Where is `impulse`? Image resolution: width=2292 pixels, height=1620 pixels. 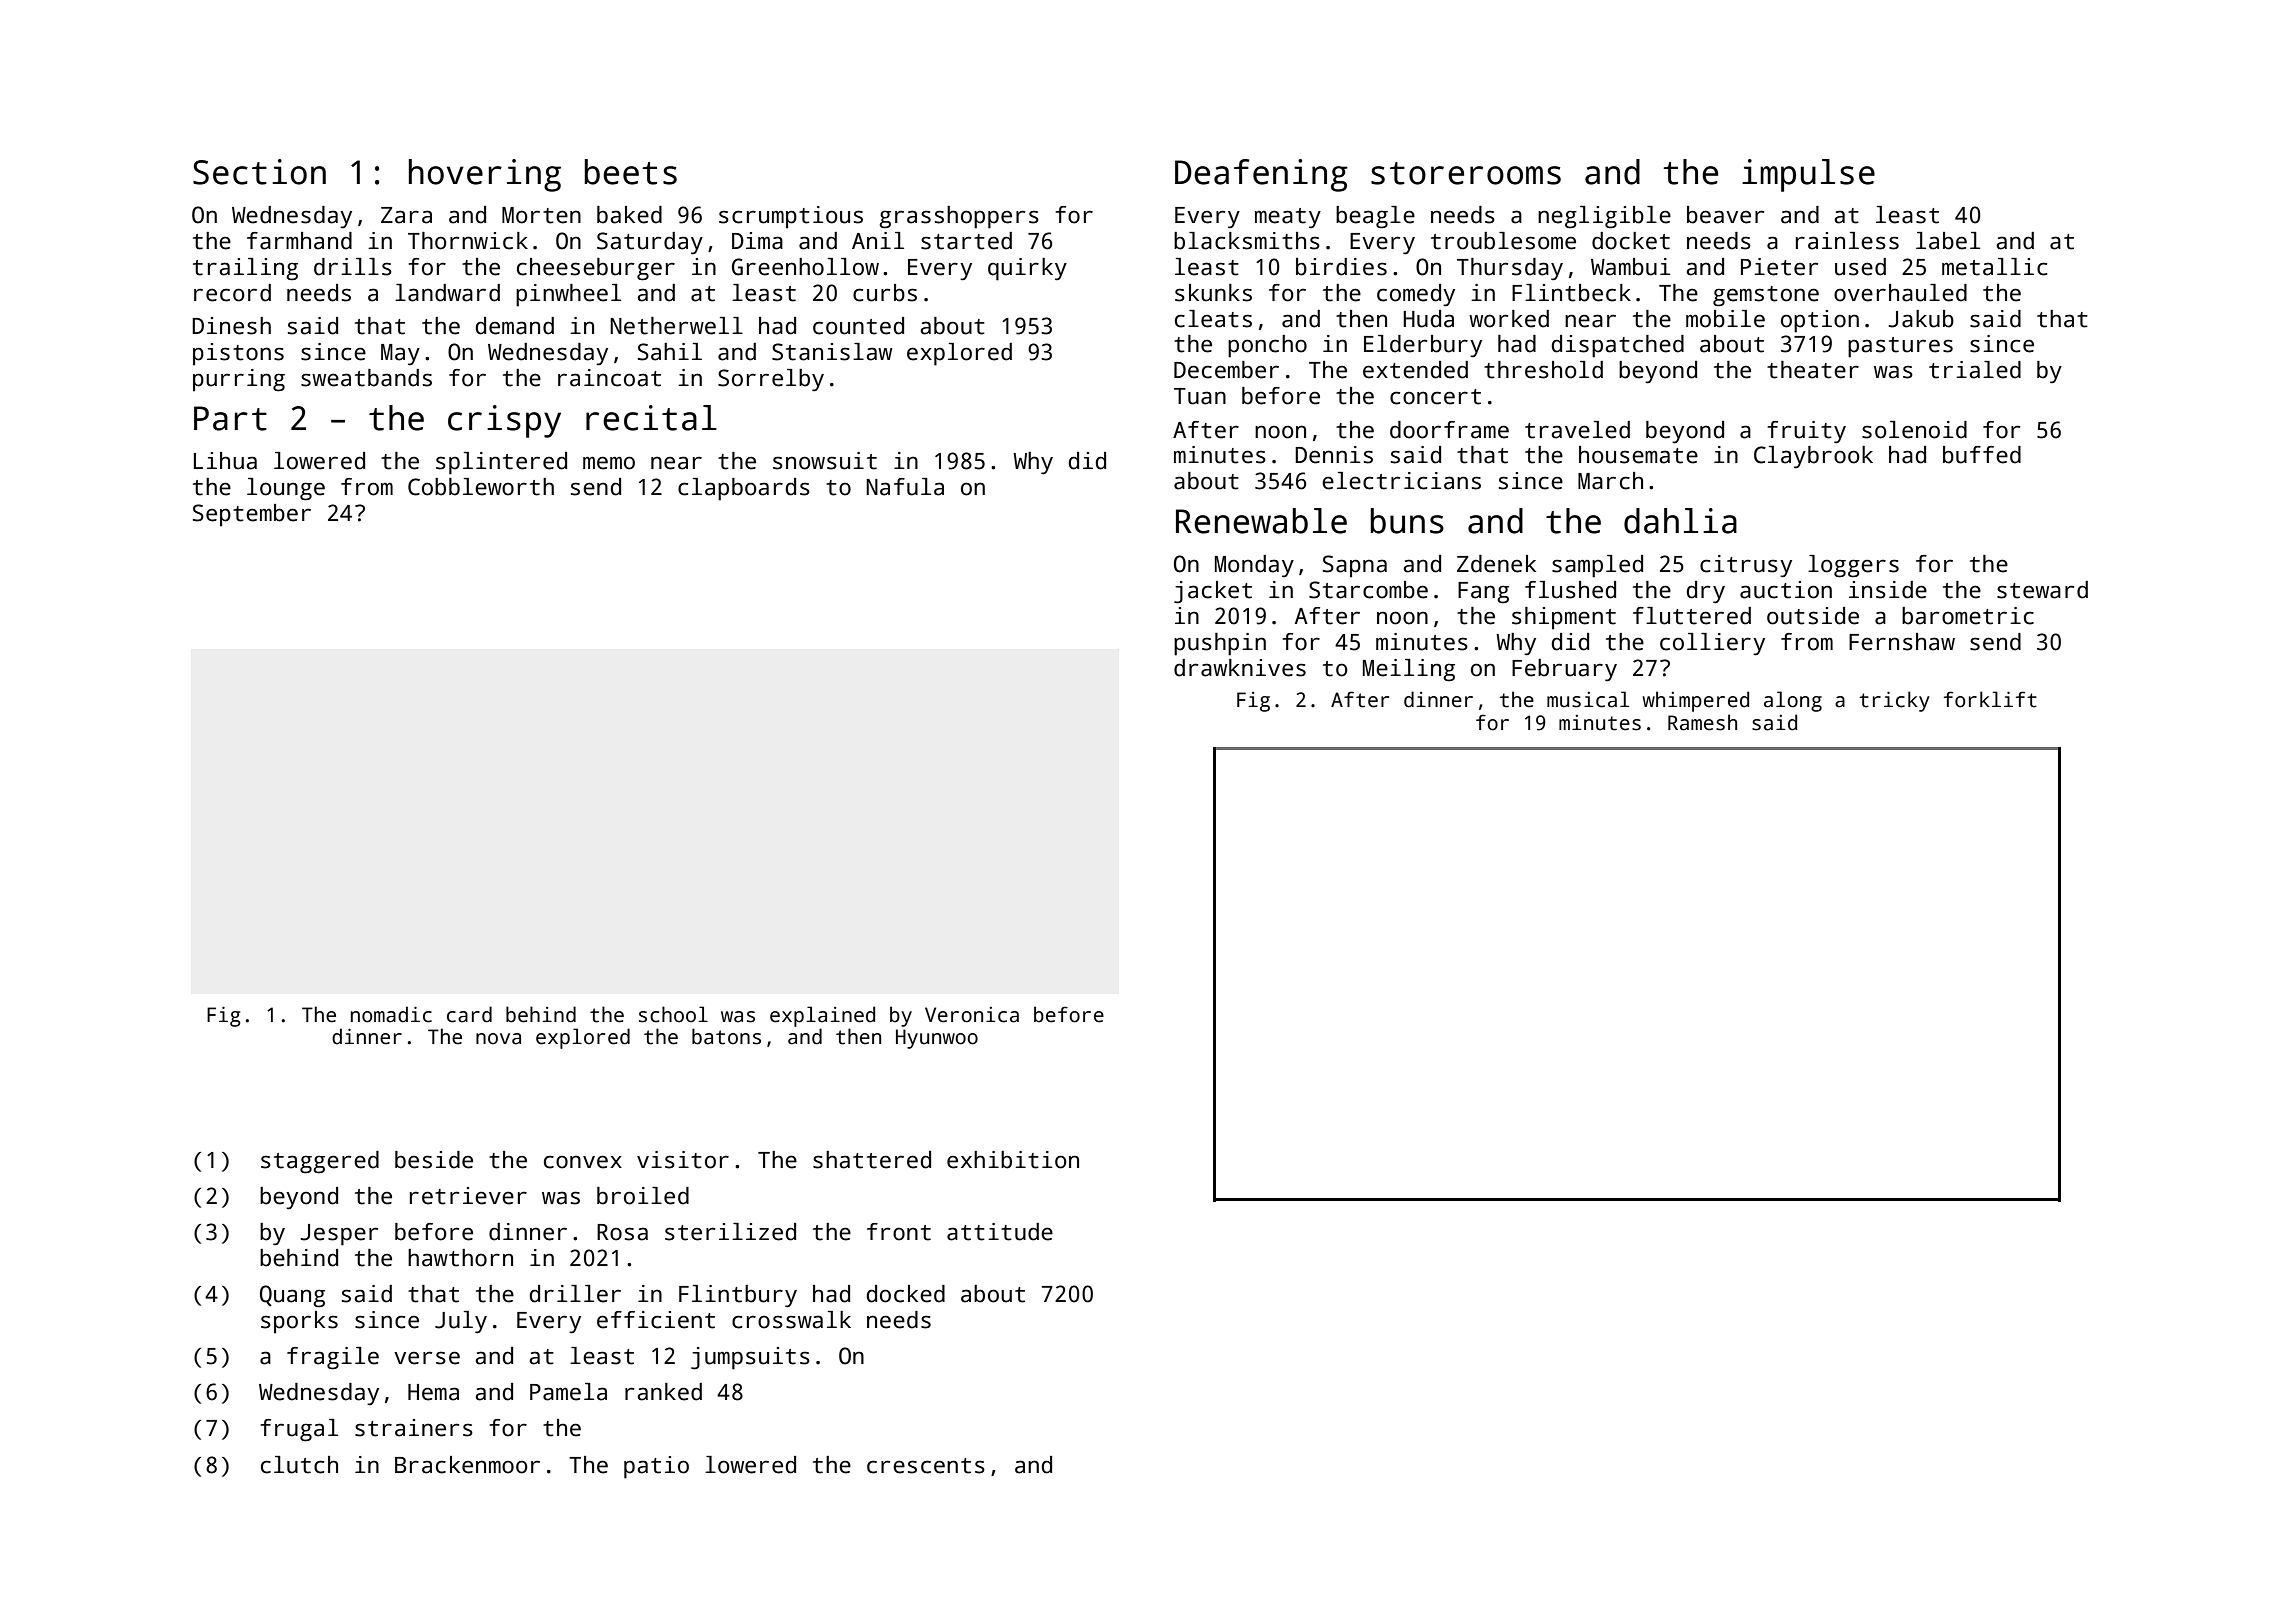
impulse is located at coordinates (1808, 175).
